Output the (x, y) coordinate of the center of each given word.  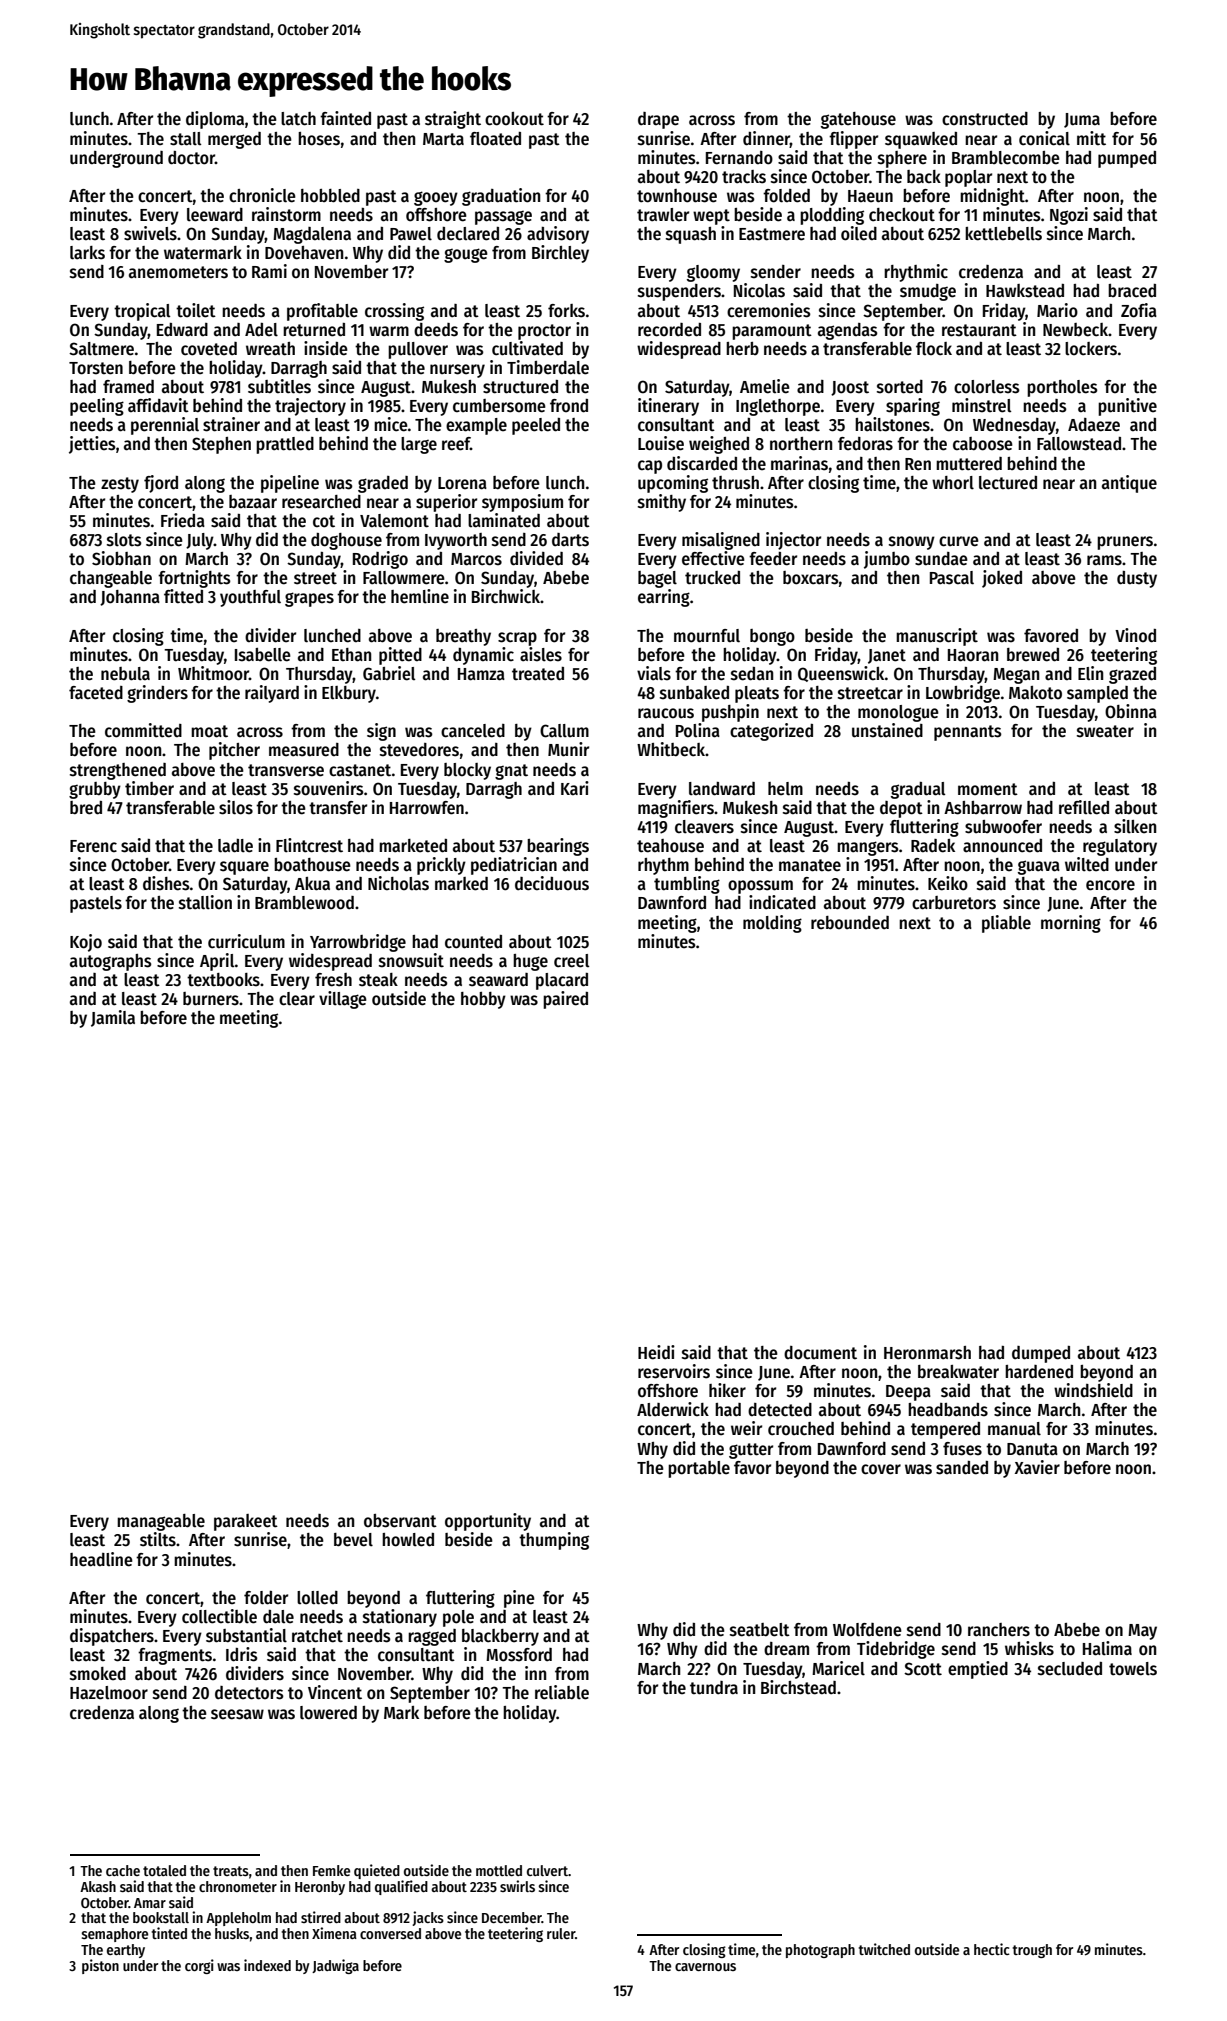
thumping (554, 1541)
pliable (1006, 924)
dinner (766, 138)
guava (1039, 867)
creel (571, 961)
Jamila (113, 1018)
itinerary (668, 407)
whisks (1029, 1648)
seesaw (237, 1714)
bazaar (253, 502)
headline (101, 1559)
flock (934, 349)
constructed (985, 119)
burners (211, 999)
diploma (215, 120)
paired (565, 1000)
